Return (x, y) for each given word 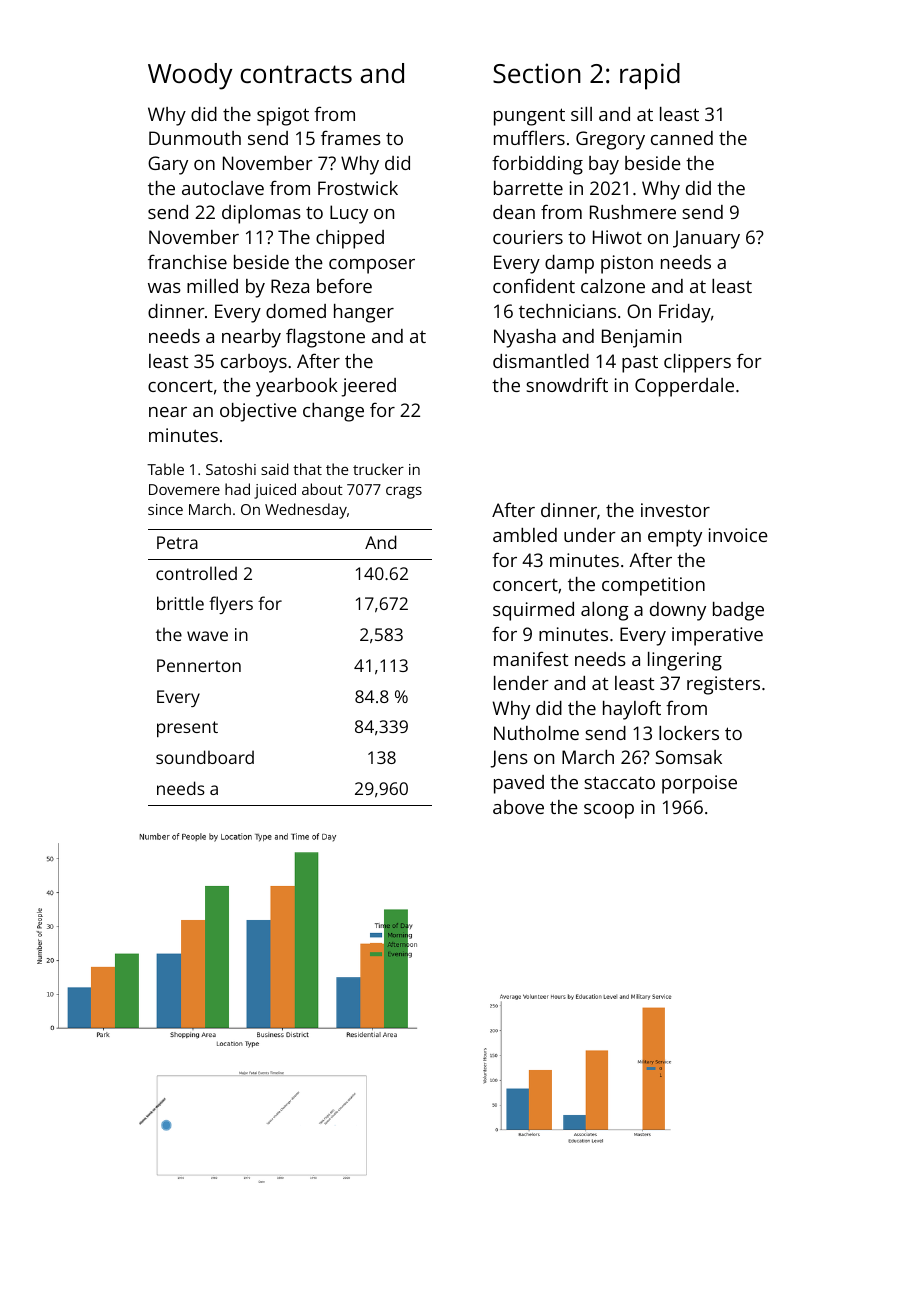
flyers (231, 605)
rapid (650, 76)
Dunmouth (195, 138)
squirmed (533, 611)
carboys (254, 363)
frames (351, 137)
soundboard (205, 757)
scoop (609, 811)
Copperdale (684, 387)
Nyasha (525, 338)
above (518, 807)
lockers (689, 733)
